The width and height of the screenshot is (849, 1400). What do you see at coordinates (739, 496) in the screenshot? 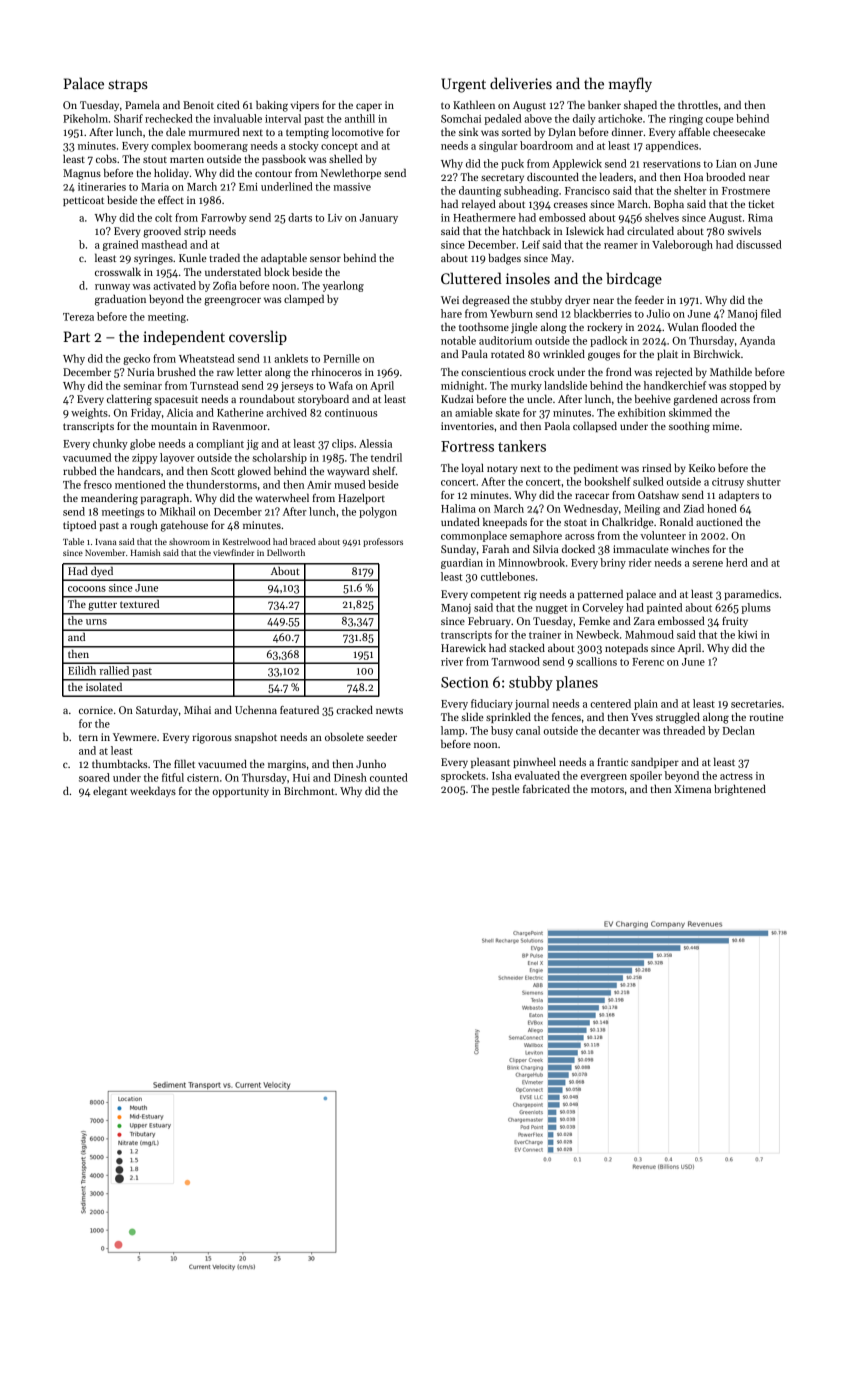
I see `adapters` at bounding box center [739, 496].
